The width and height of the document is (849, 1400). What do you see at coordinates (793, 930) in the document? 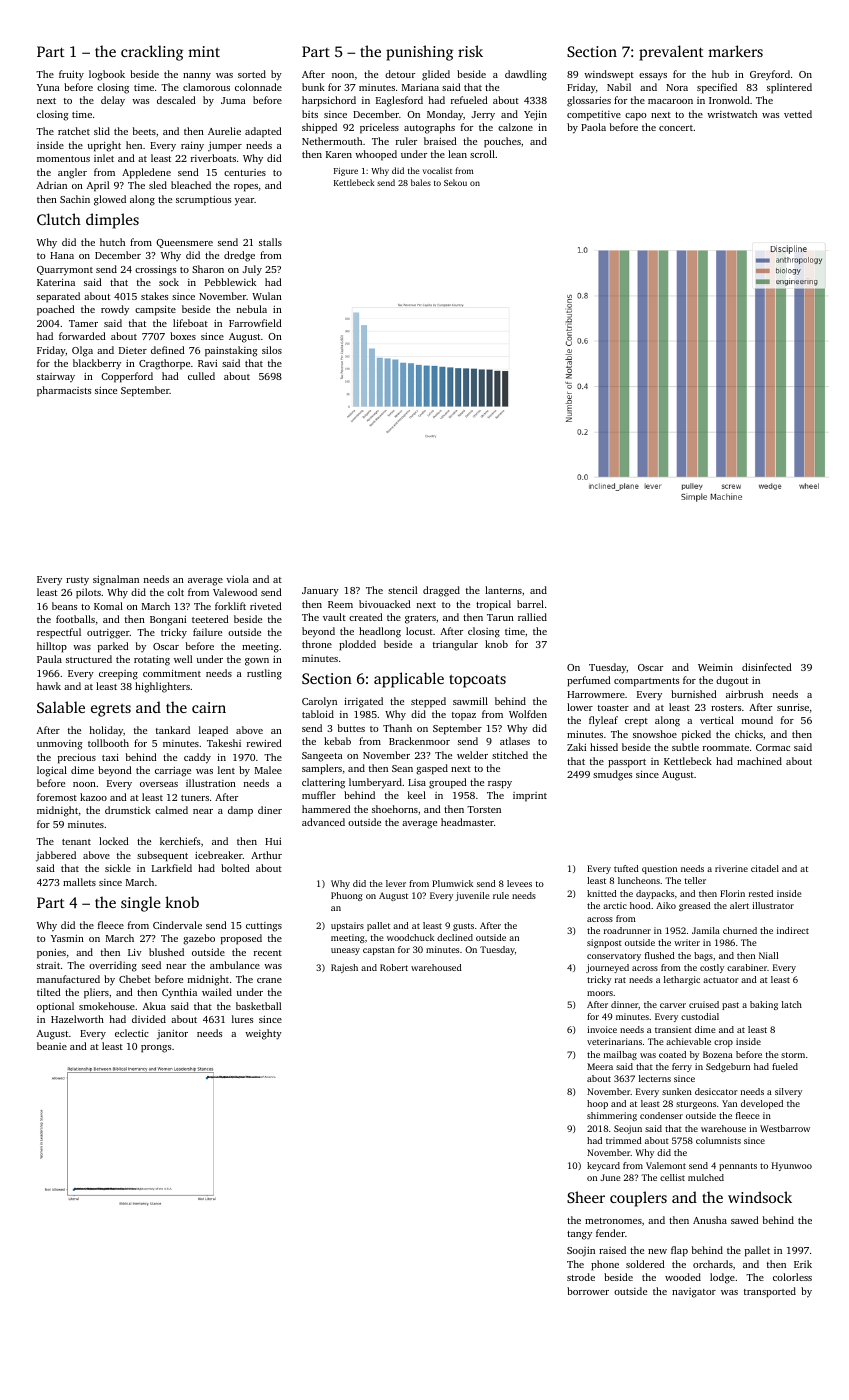
I see `indirect` at bounding box center [793, 930].
